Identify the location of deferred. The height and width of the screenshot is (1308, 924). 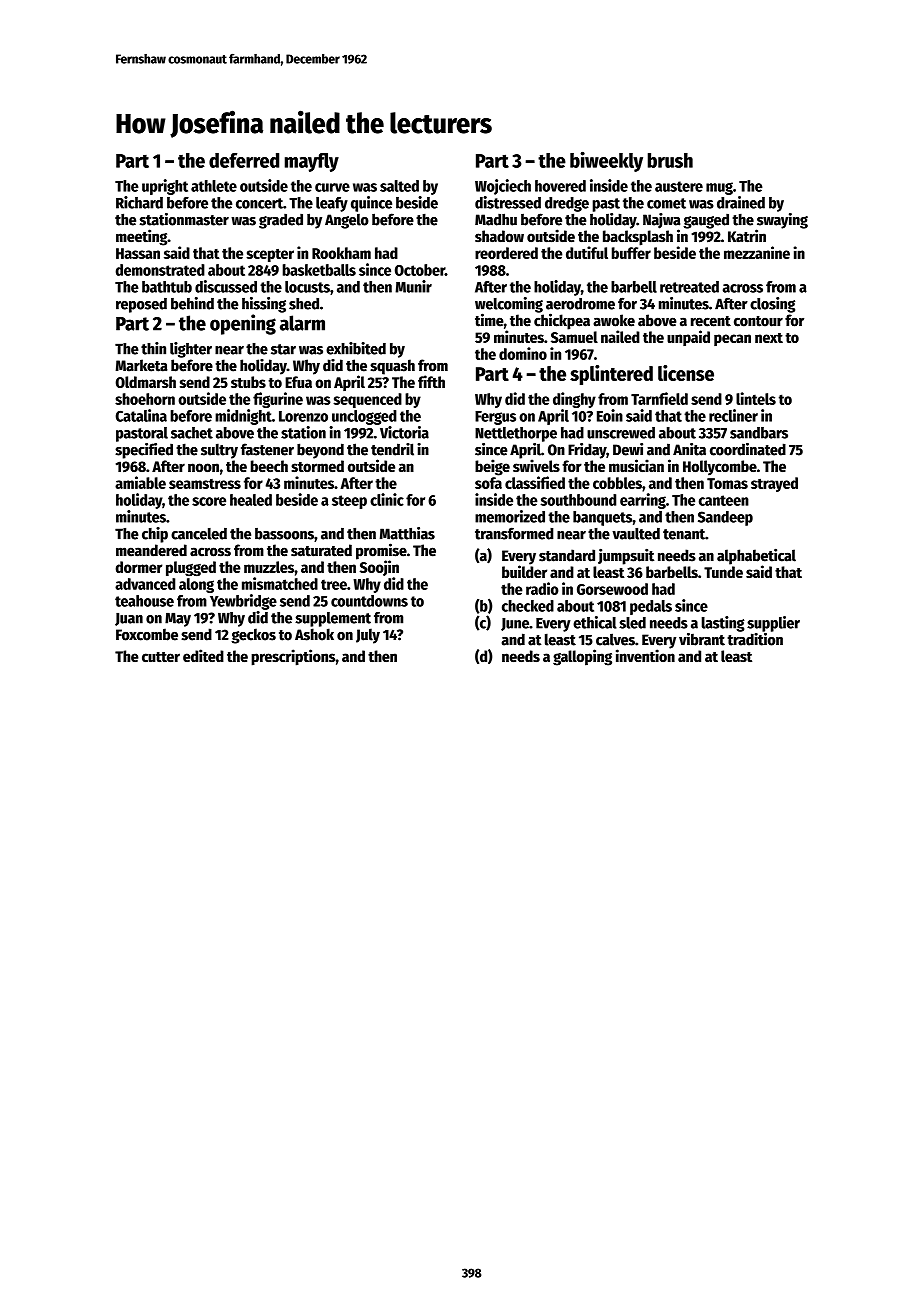
(244, 160).
